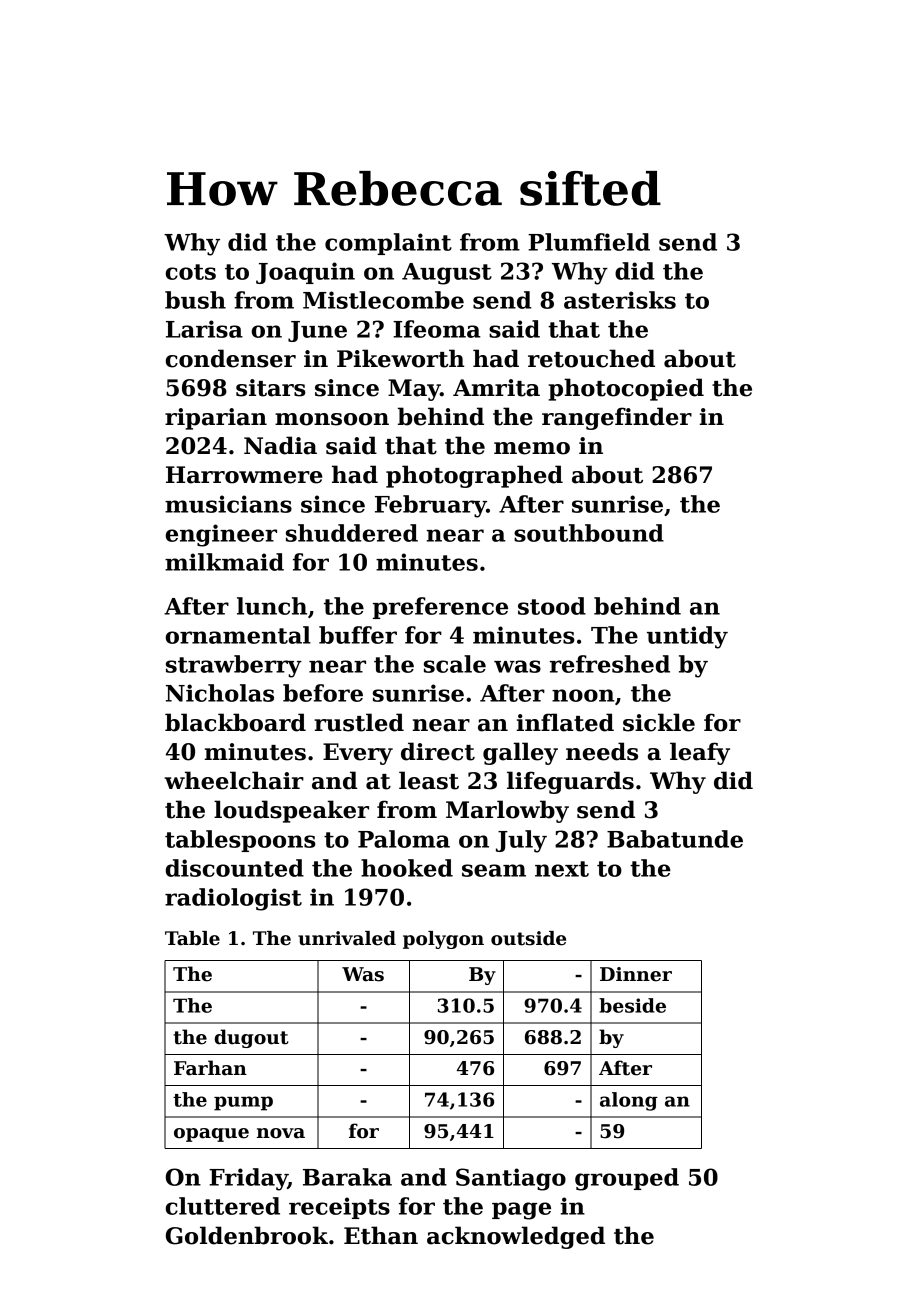 This document has height=1311, width=924. I want to click on loudspeaker, so click(291, 811).
